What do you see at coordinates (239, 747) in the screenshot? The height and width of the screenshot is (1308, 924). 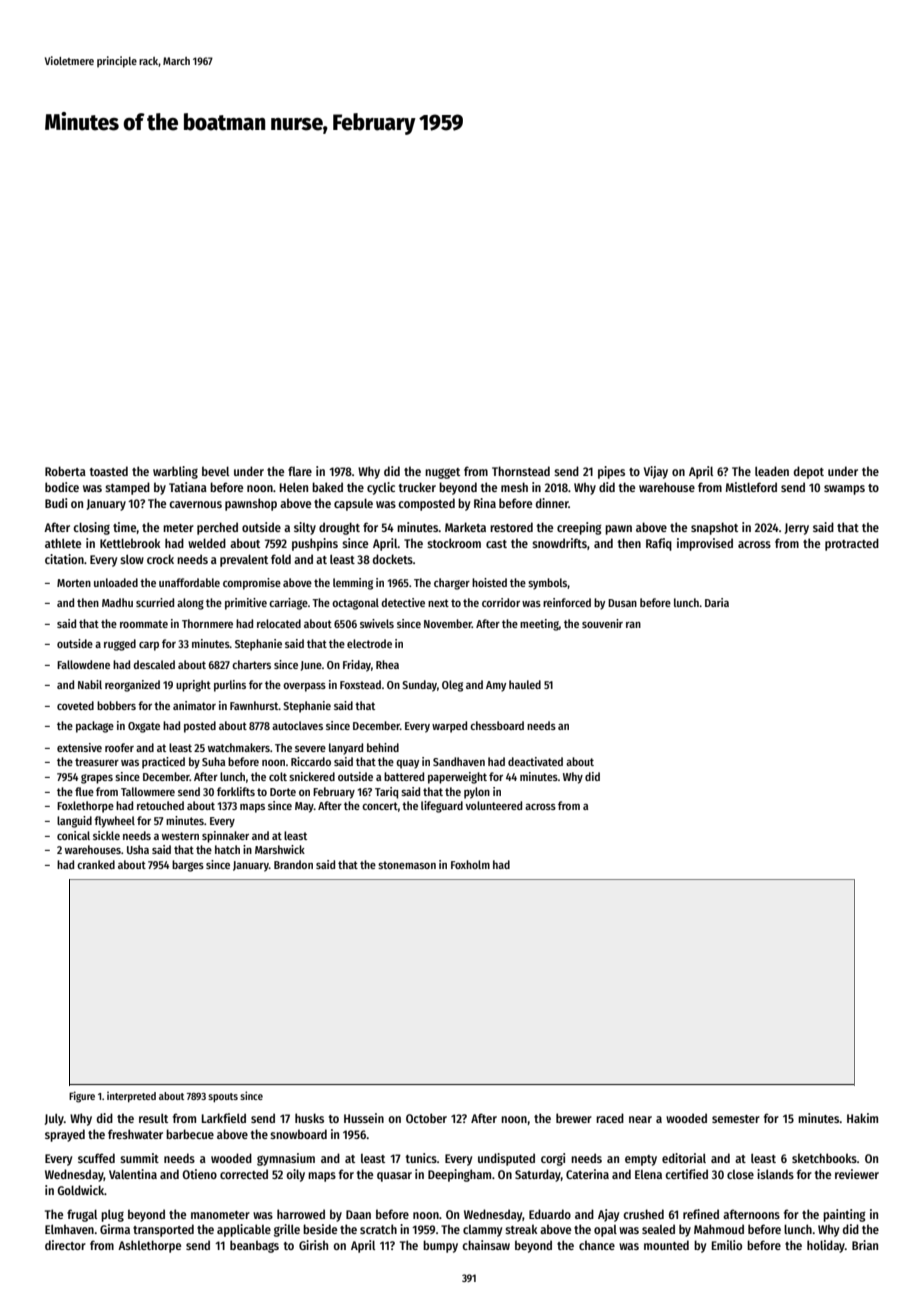 I see `watchmakers` at bounding box center [239, 747].
